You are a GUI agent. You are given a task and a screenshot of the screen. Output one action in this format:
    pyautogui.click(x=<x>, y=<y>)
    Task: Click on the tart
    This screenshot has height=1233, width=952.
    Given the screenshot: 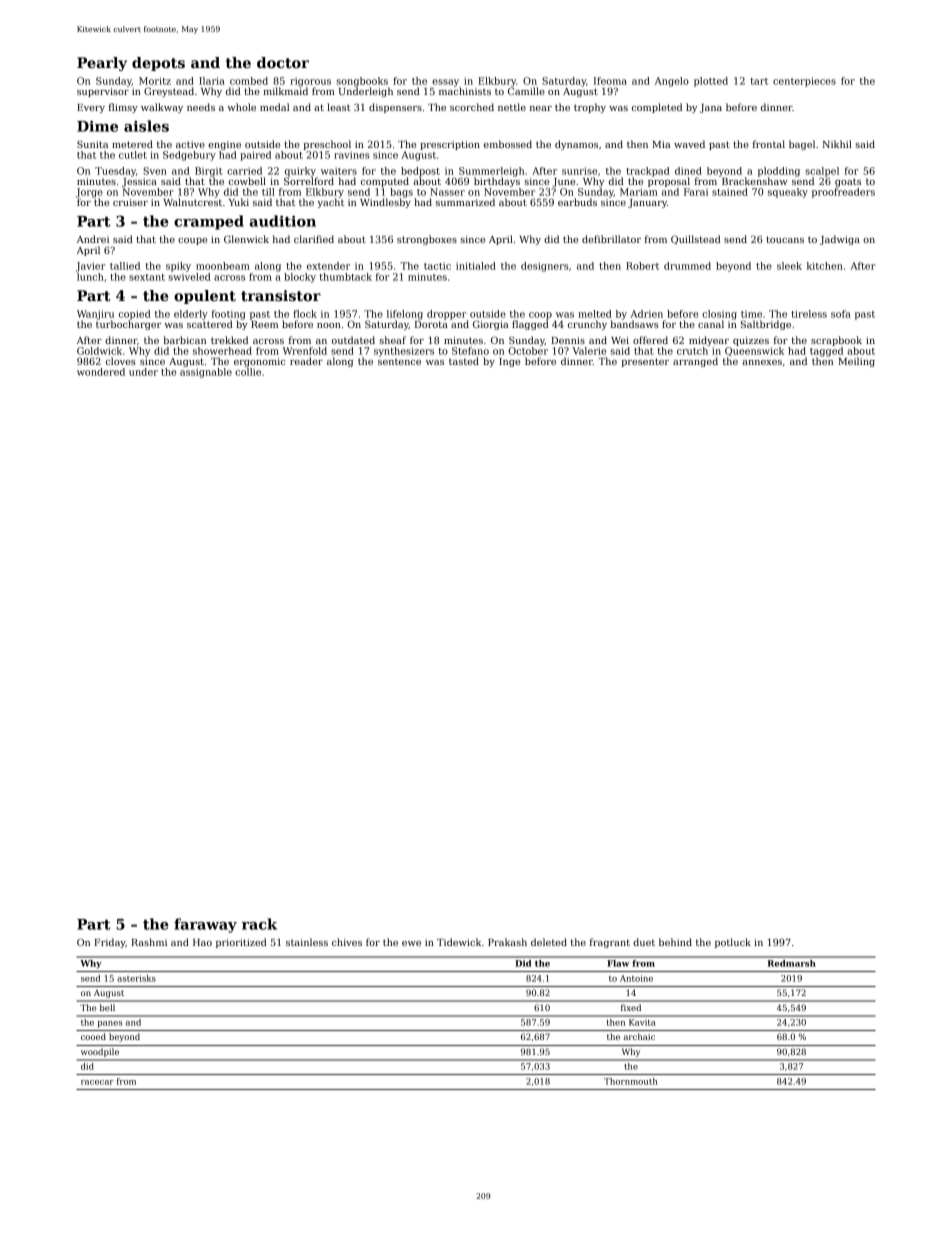 What is the action you would take?
    pyautogui.click(x=759, y=81)
